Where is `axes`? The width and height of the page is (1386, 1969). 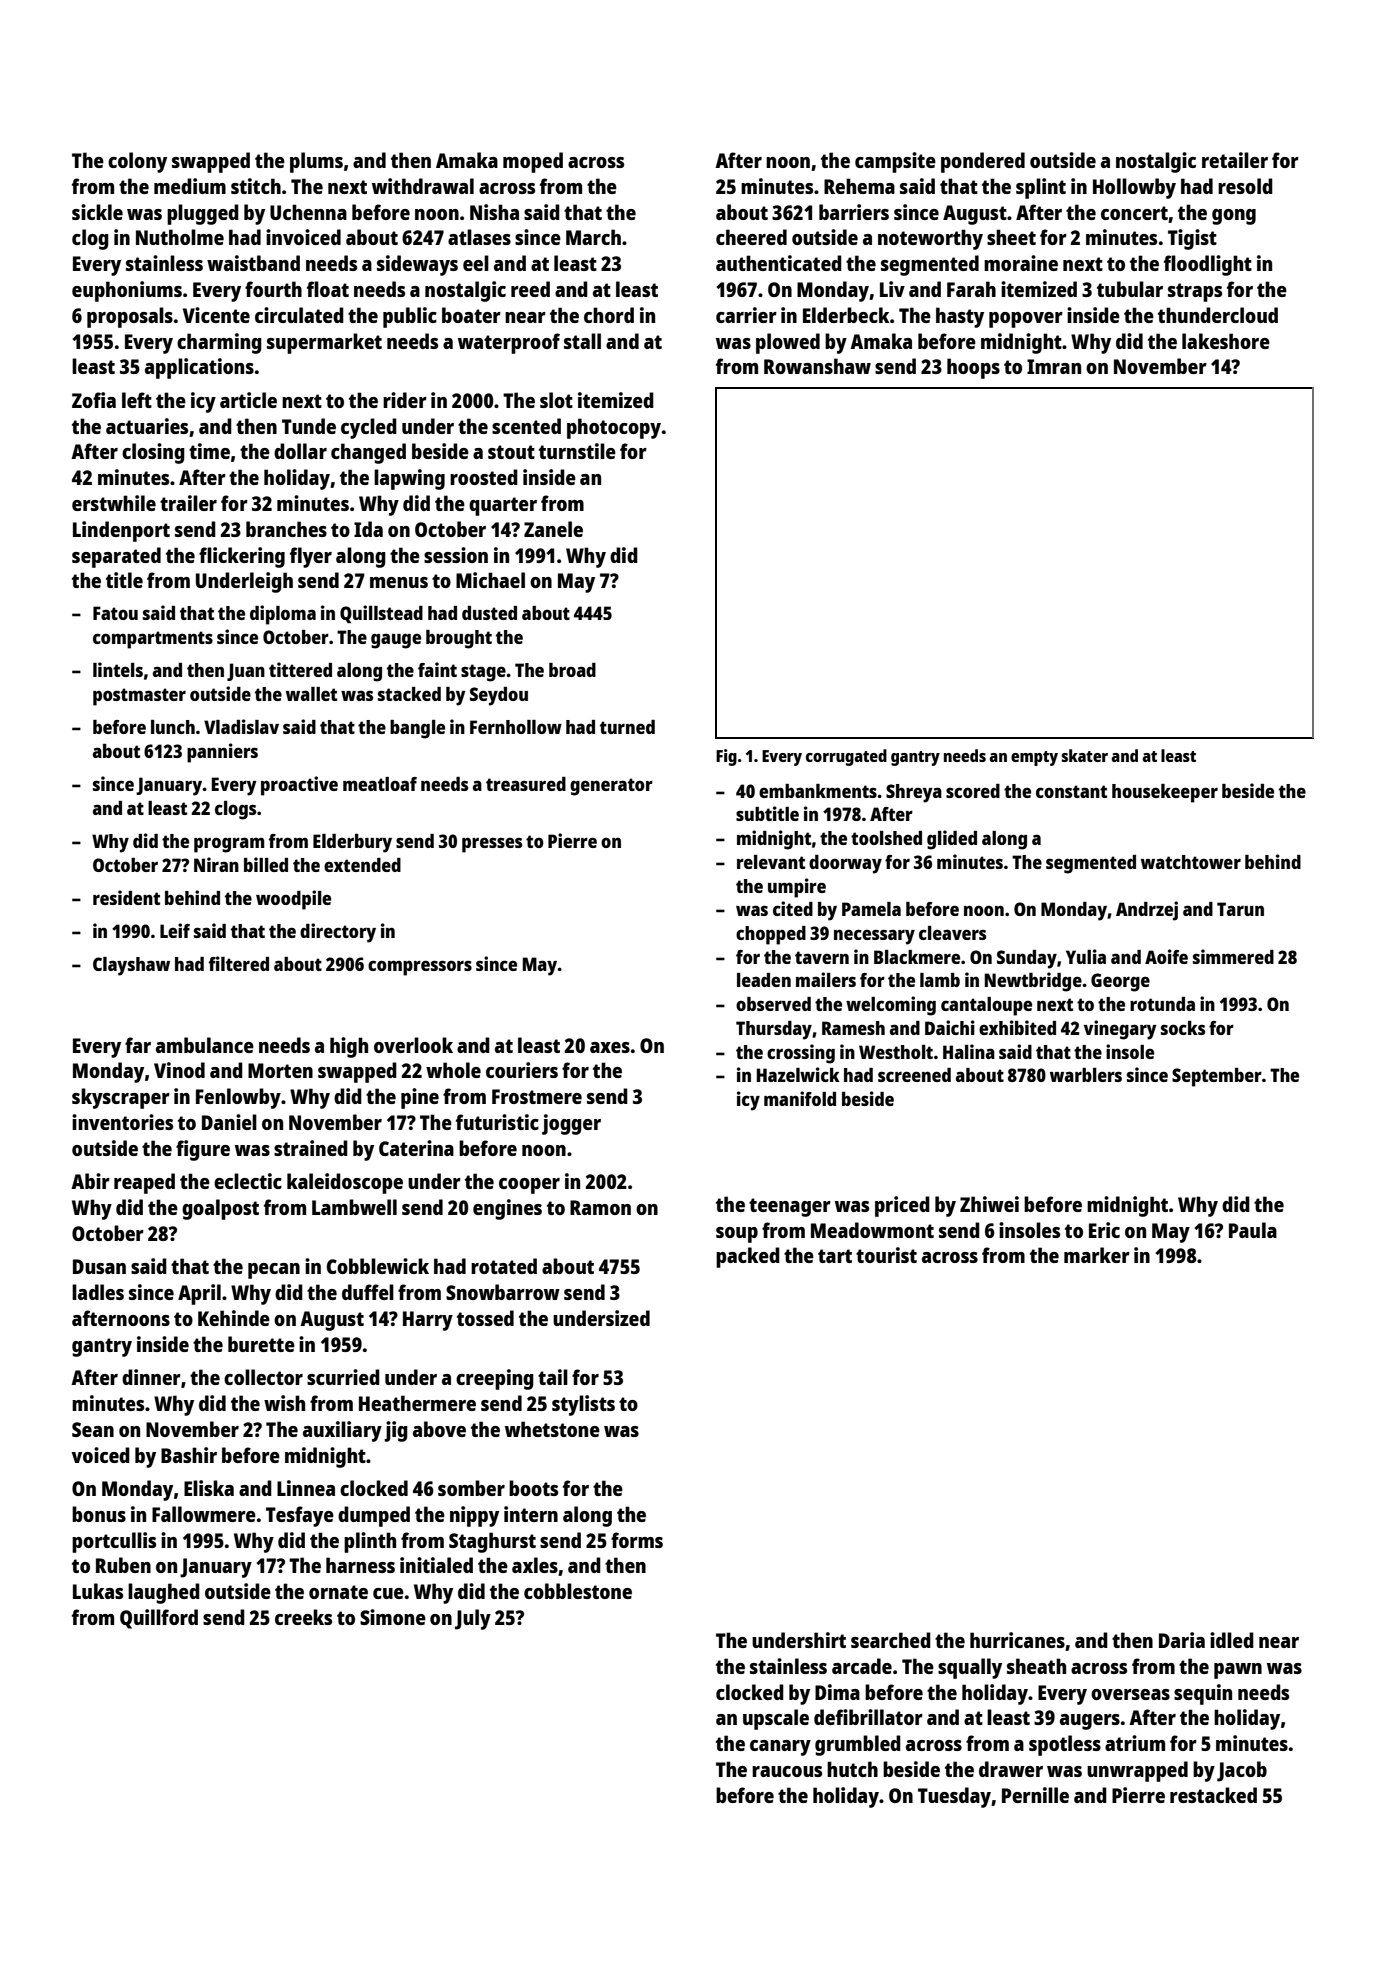
axes is located at coordinates (610, 1047).
